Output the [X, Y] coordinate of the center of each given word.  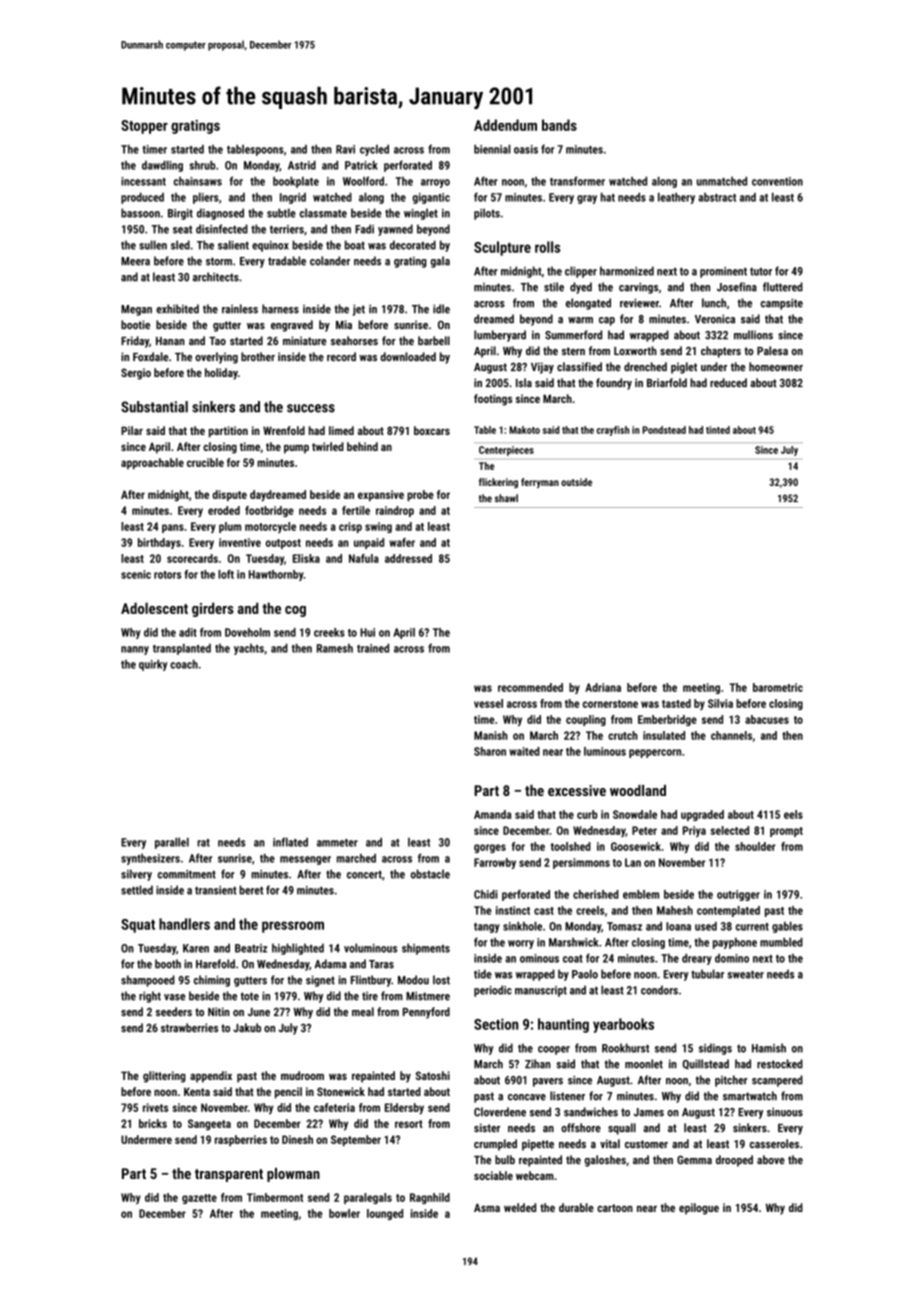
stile [554, 287]
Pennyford [426, 1013]
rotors [167, 575]
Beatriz [251, 948]
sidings [715, 1049]
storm [219, 261]
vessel [488, 703]
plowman [293, 1175]
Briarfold [667, 382]
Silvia [720, 703]
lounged [385, 1214]
